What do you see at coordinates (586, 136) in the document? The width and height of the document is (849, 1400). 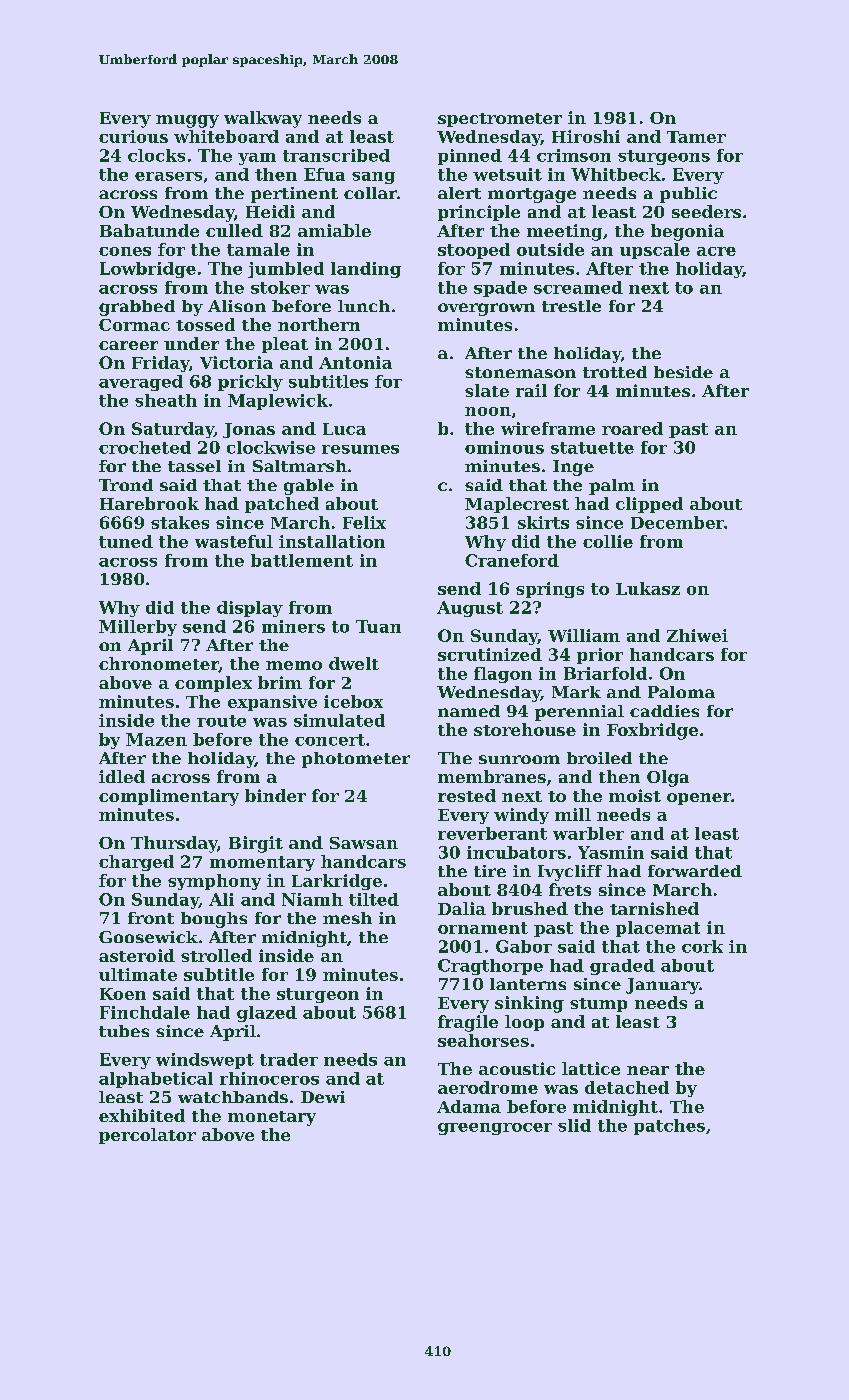 I see `Hiroshi` at bounding box center [586, 136].
